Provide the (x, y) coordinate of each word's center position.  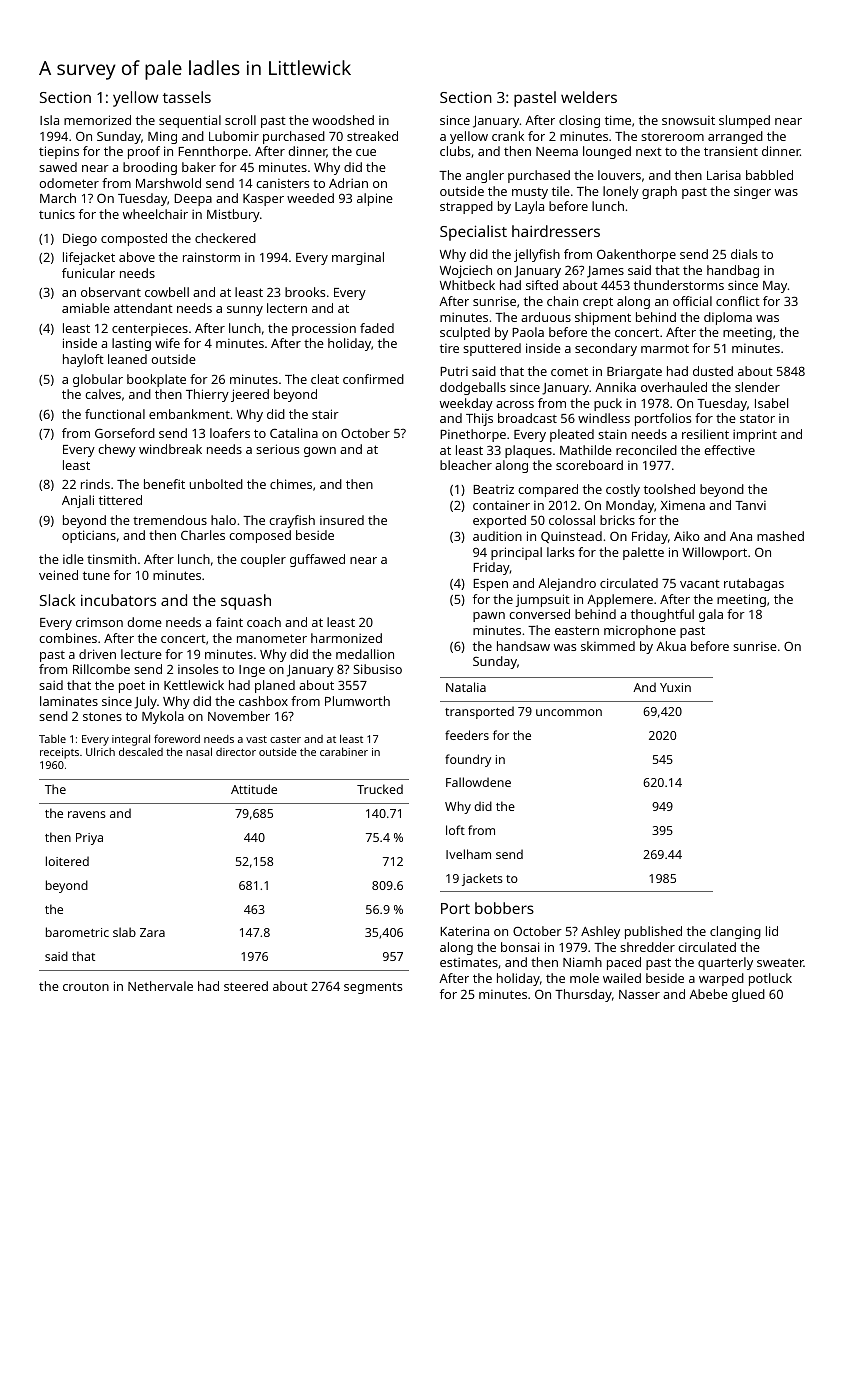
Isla (49, 120)
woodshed (343, 120)
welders (589, 97)
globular (98, 380)
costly (623, 490)
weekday (466, 404)
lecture (141, 654)
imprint (755, 435)
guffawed (317, 560)
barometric (77, 932)
